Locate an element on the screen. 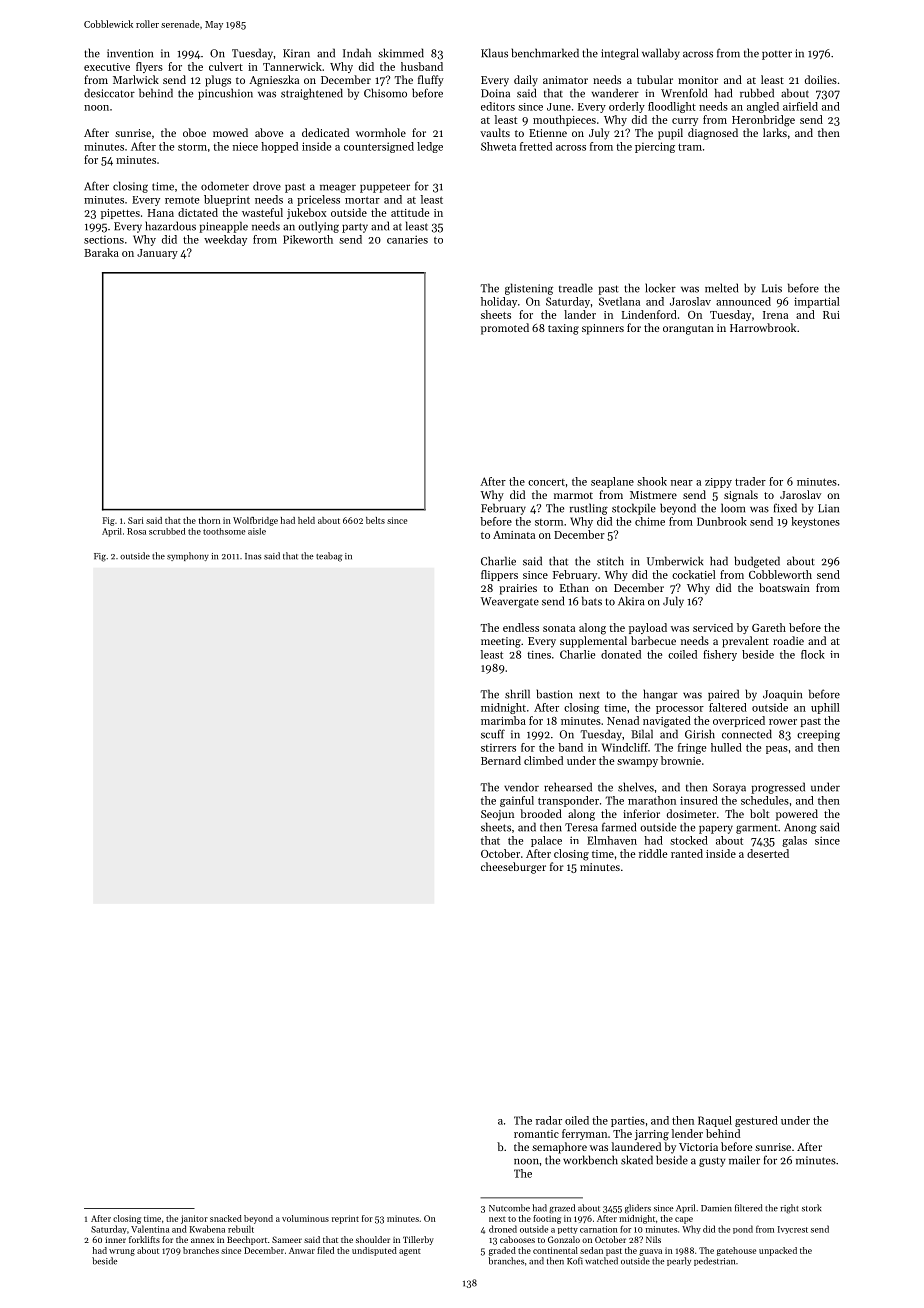 This screenshot has height=1308, width=924. Cobbleworth is located at coordinates (780, 574).
